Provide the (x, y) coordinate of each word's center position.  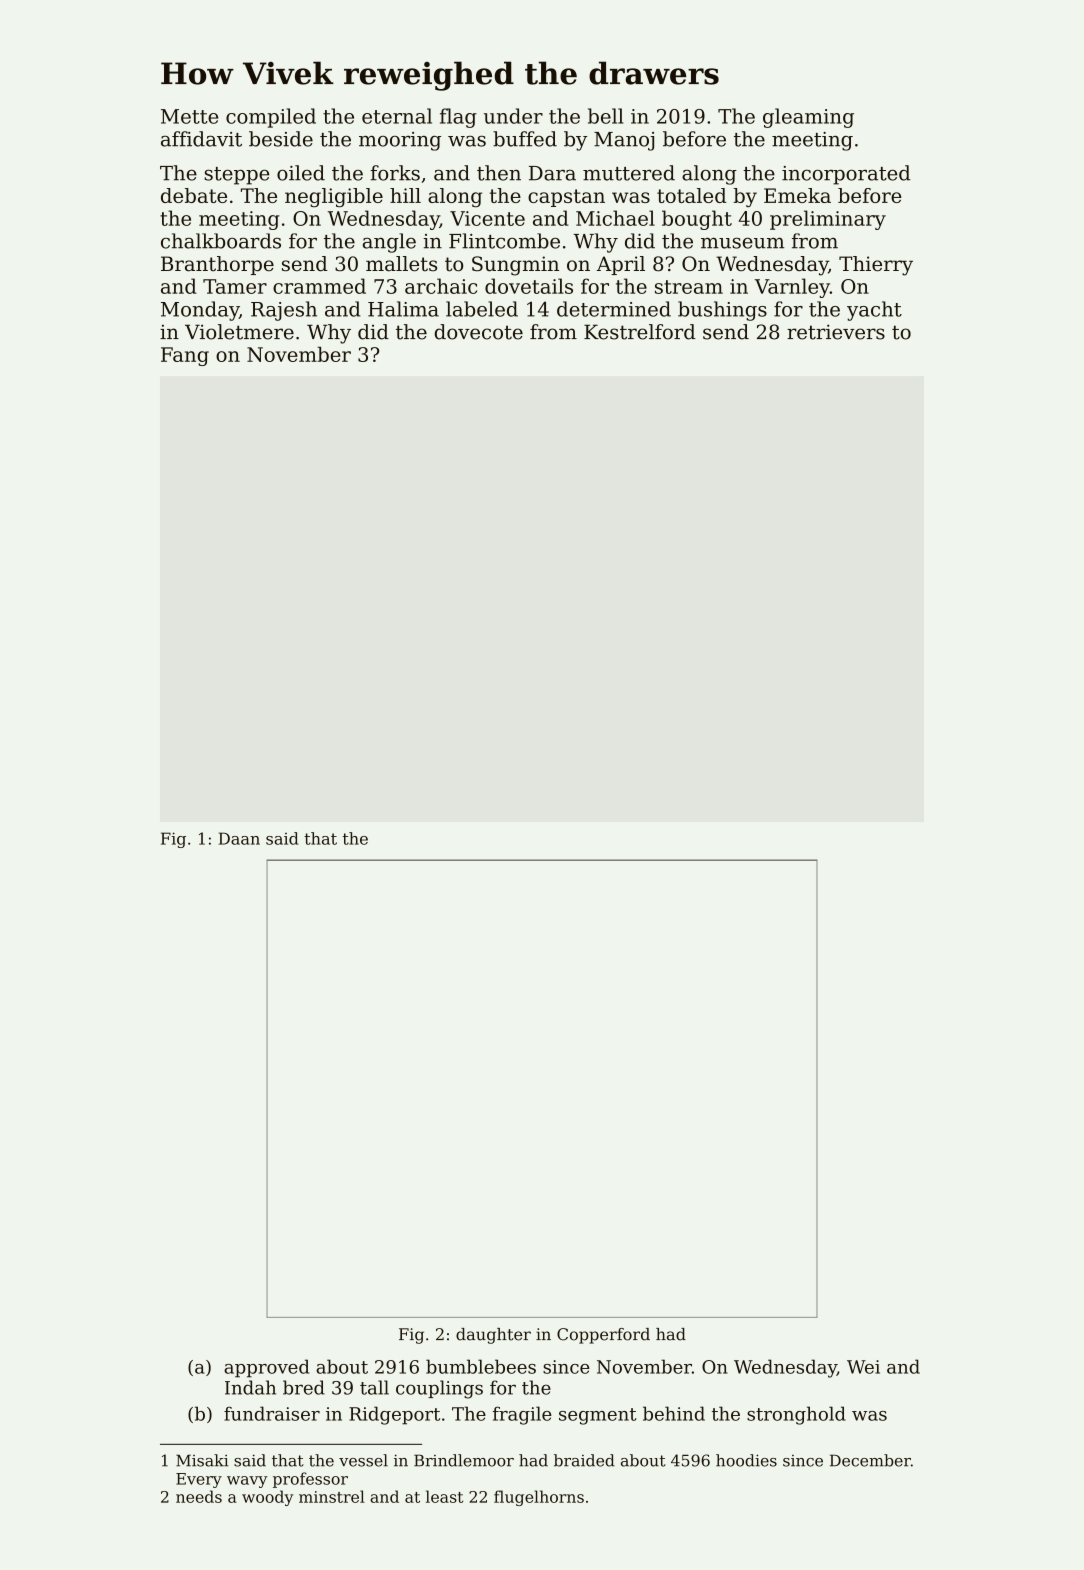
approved (266, 1368)
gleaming (808, 118)
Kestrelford (640, 332)
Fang (185, 356)
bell (605, 116)
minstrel (332, 1496)
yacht (874, 311)
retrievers (836, 332)
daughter (493, 1336)
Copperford (603, 1336)
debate (194, 195)
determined (614, 309)
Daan (239, 838)
